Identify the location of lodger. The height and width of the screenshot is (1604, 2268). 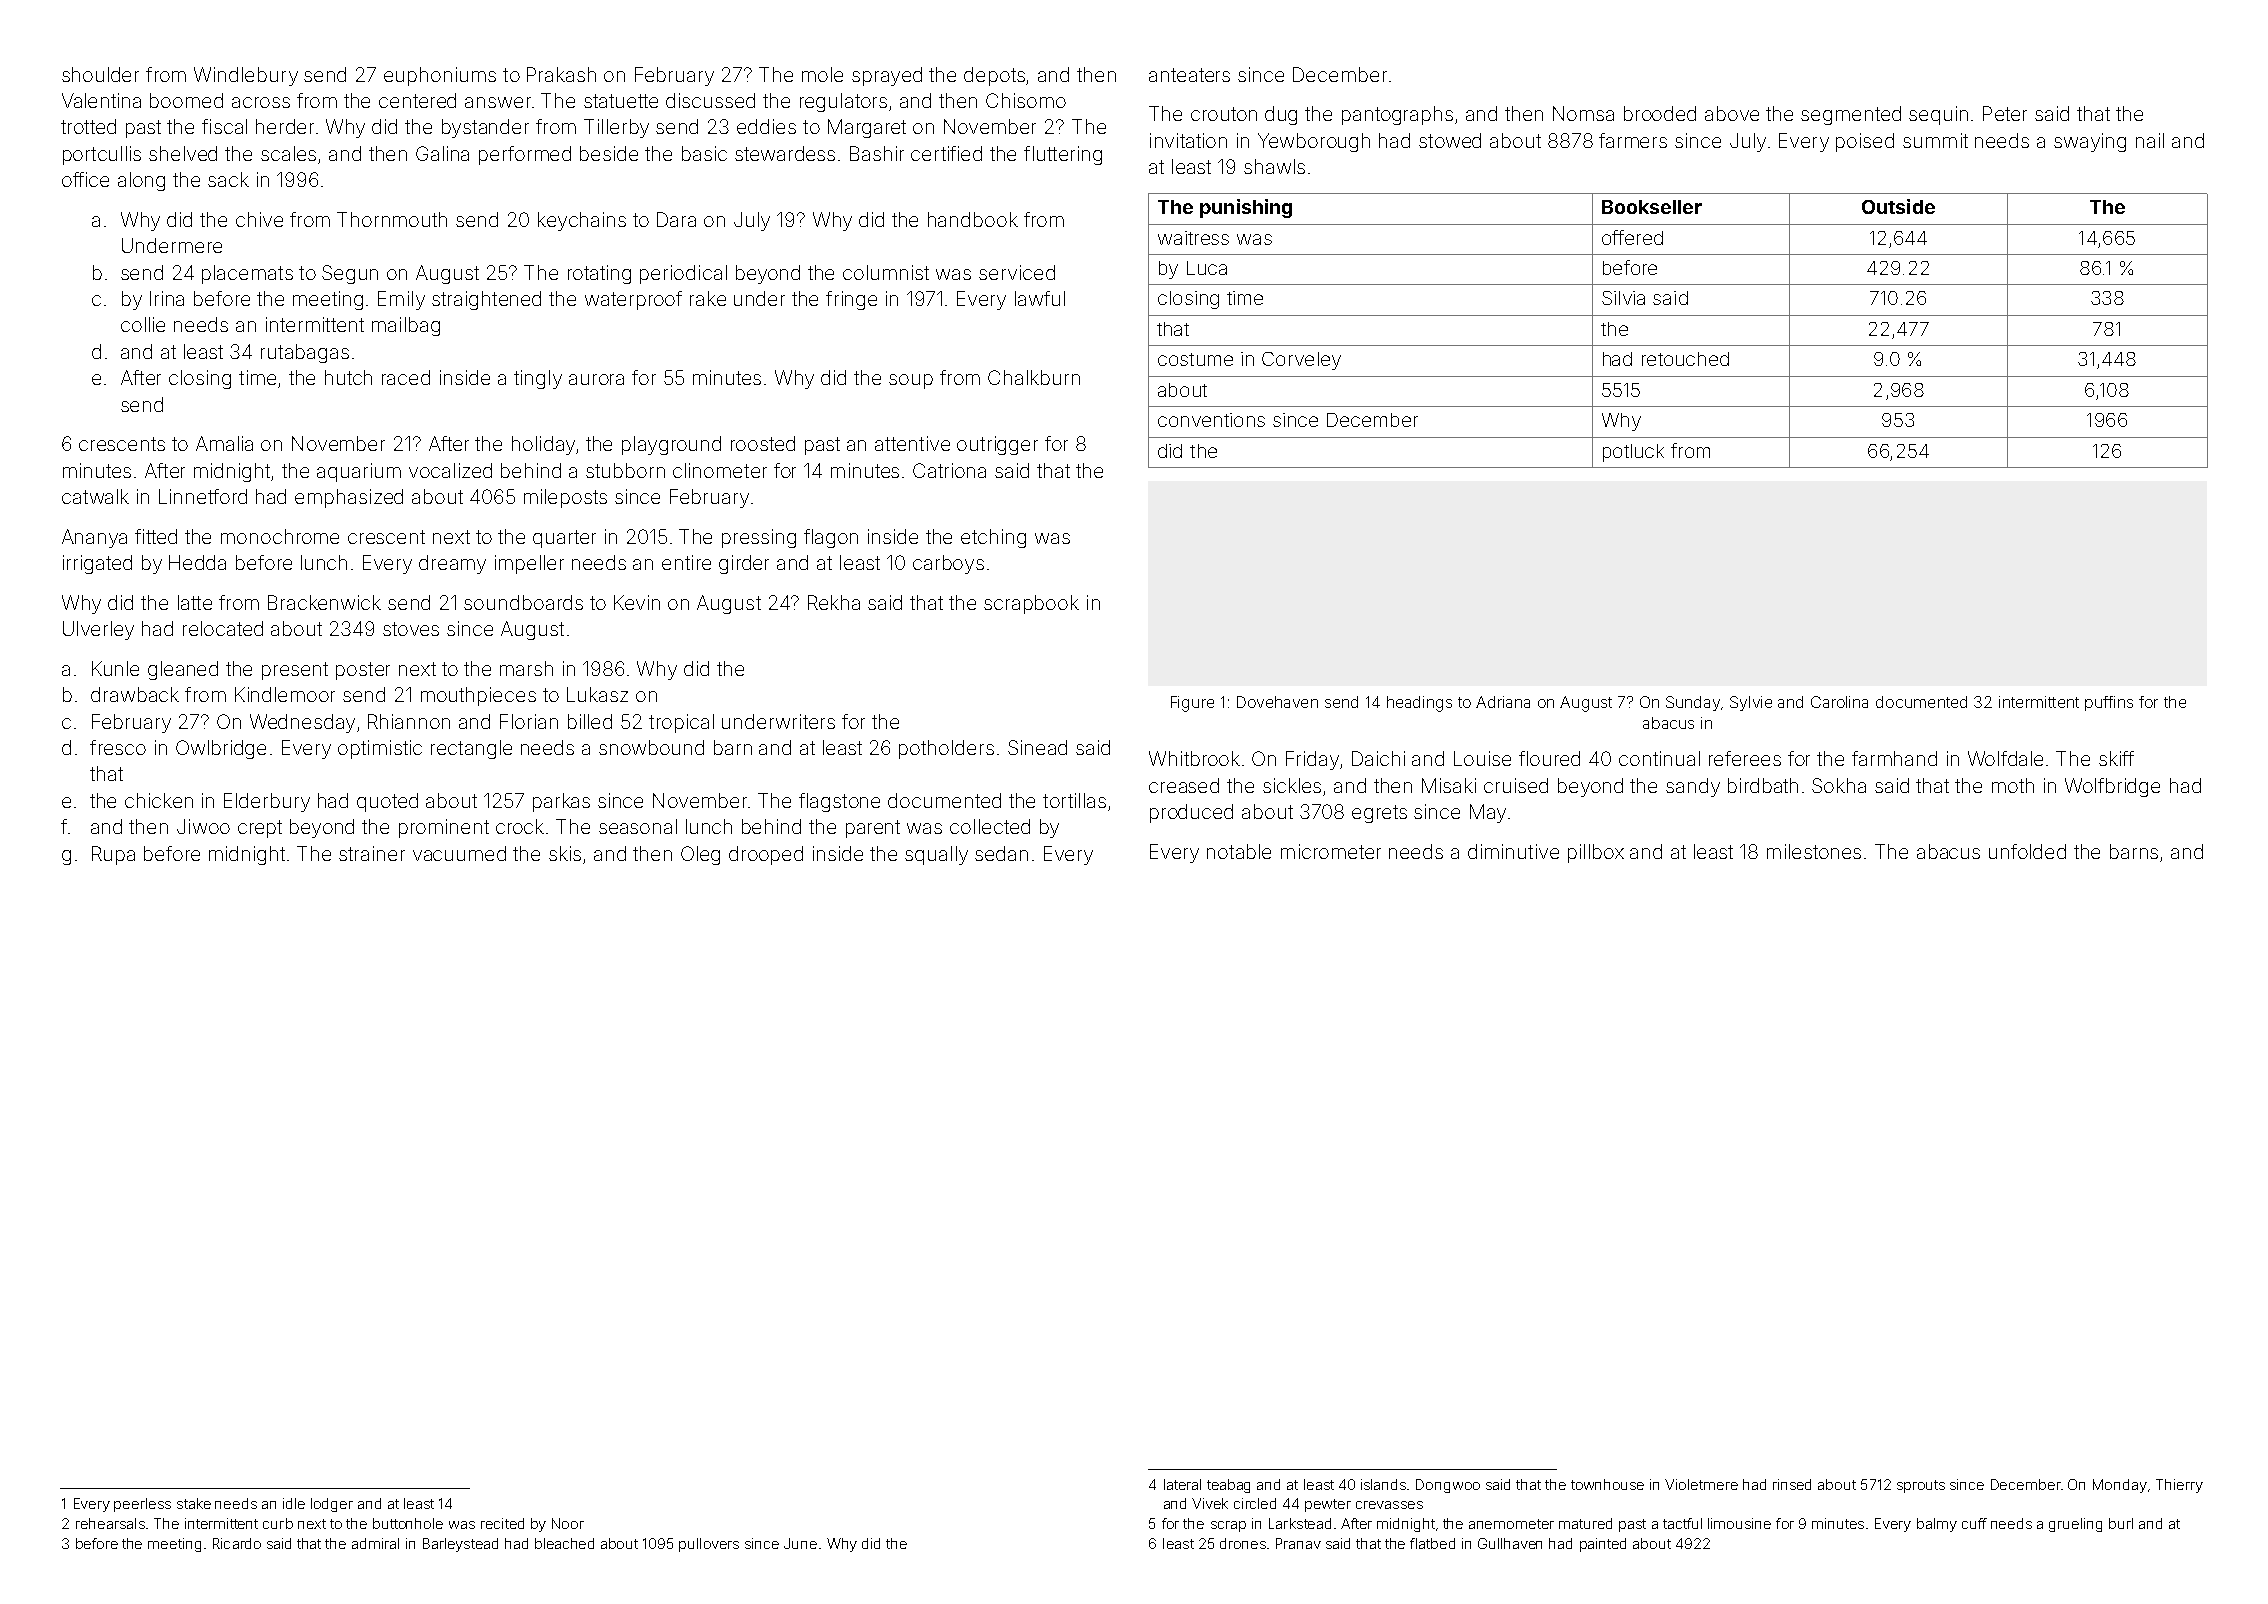
(332, 1505).
